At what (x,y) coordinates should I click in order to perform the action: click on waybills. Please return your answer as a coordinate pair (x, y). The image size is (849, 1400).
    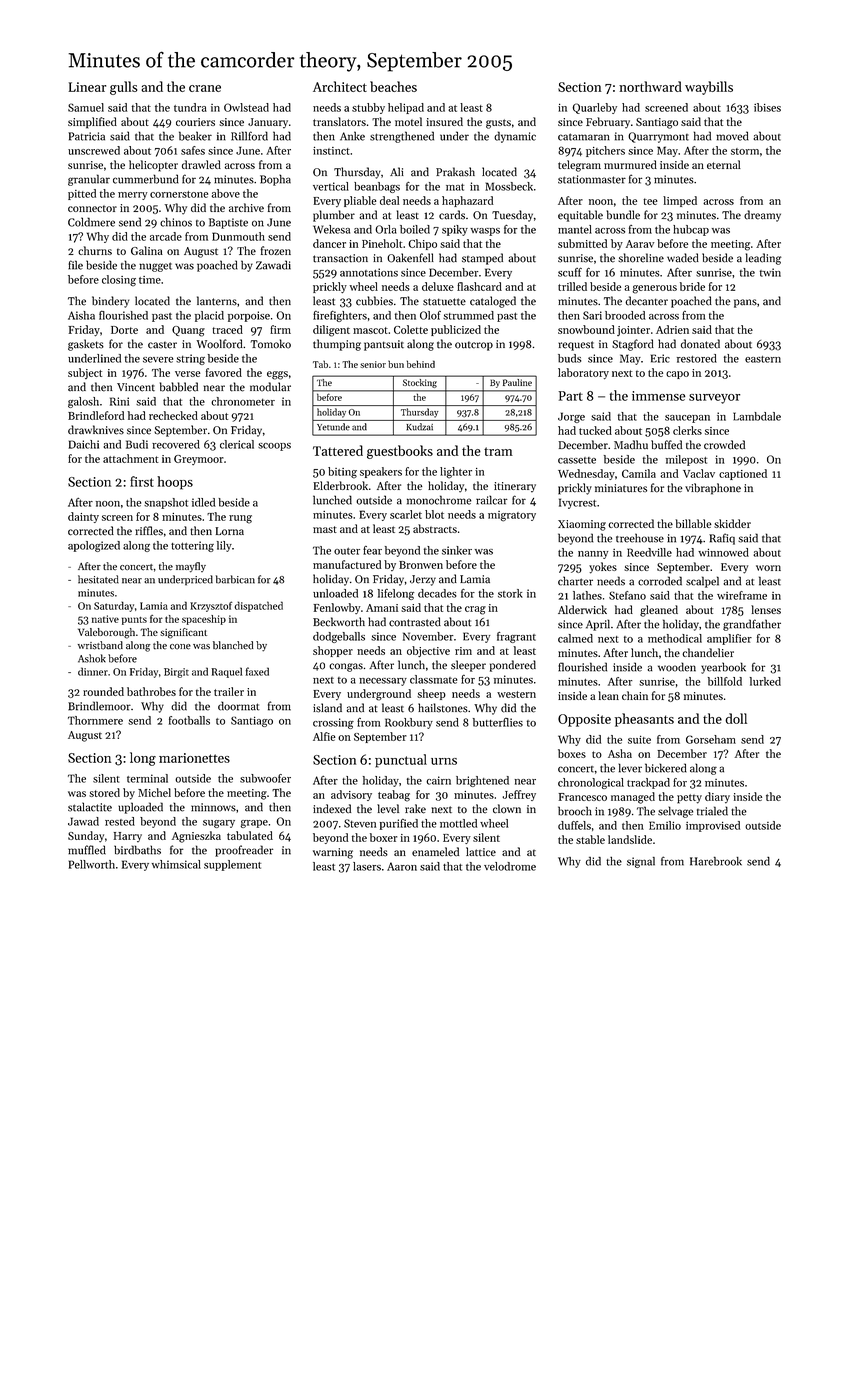
    Looking at the image, I should click on (709, 88).
